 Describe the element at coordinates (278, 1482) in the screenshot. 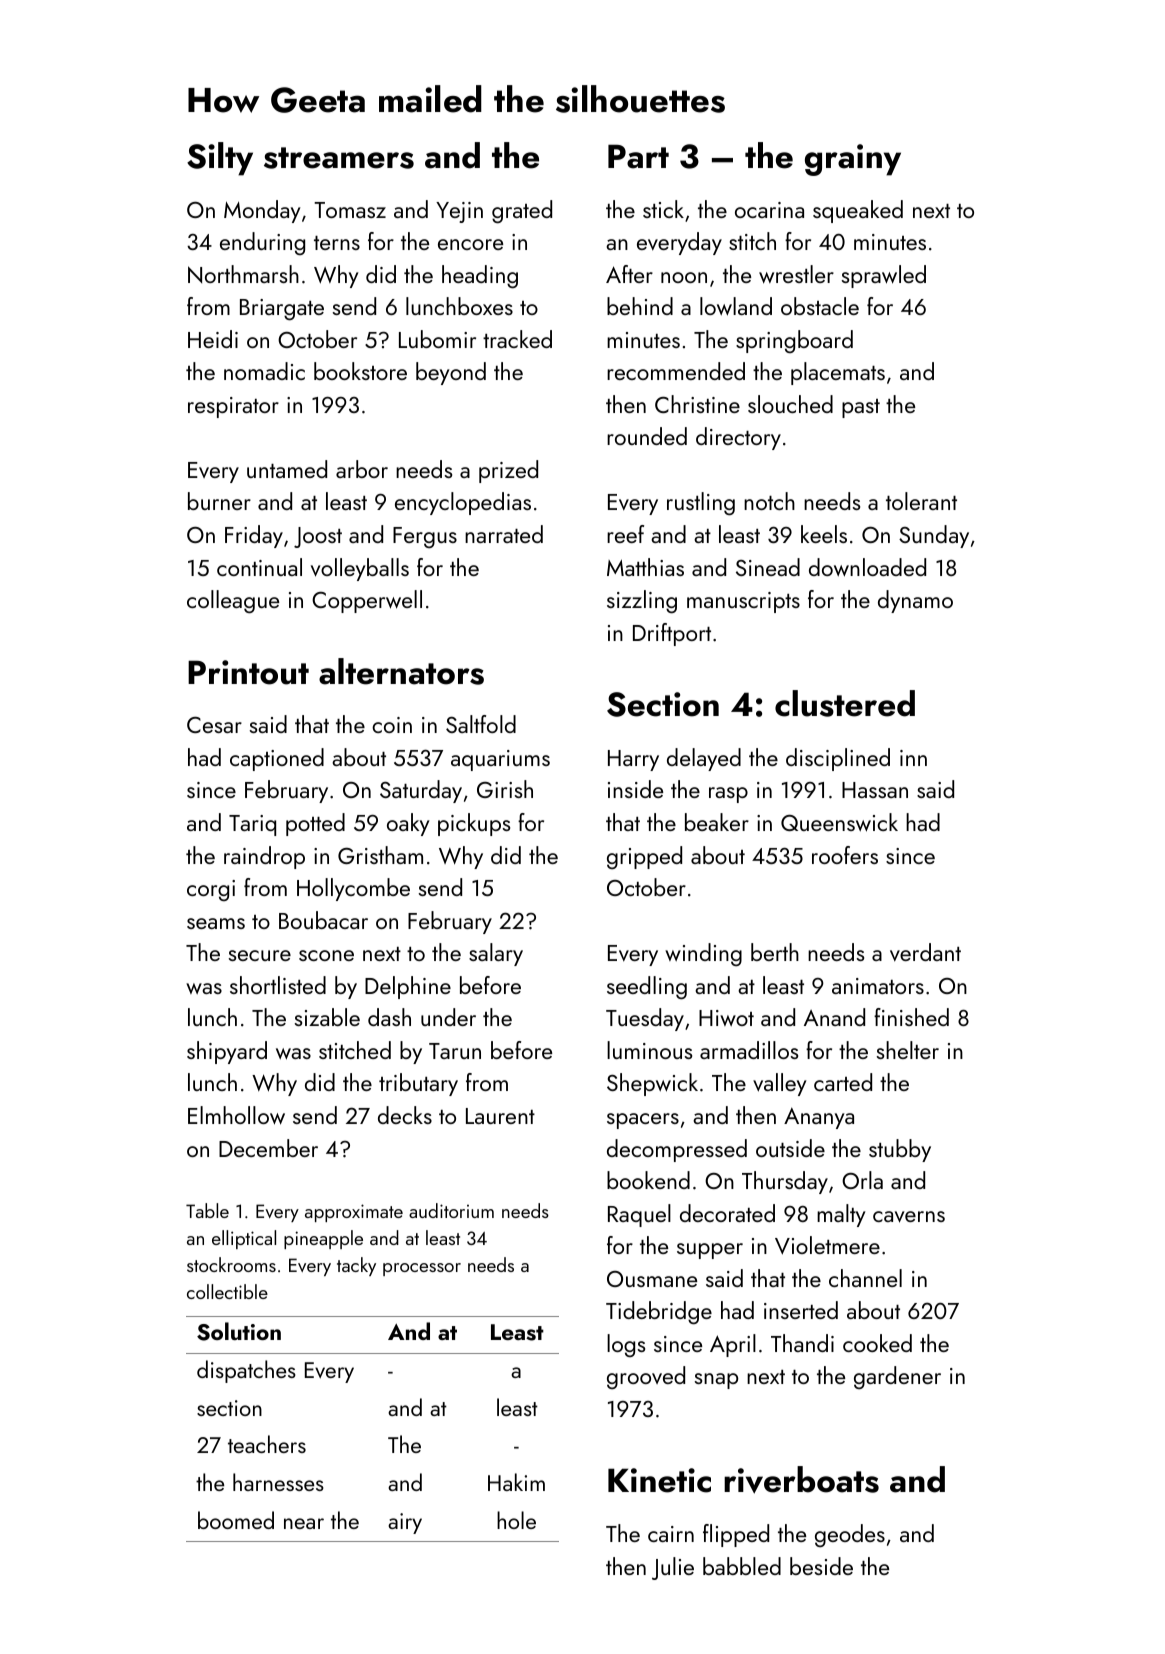

I see `harnesses` at that location.
